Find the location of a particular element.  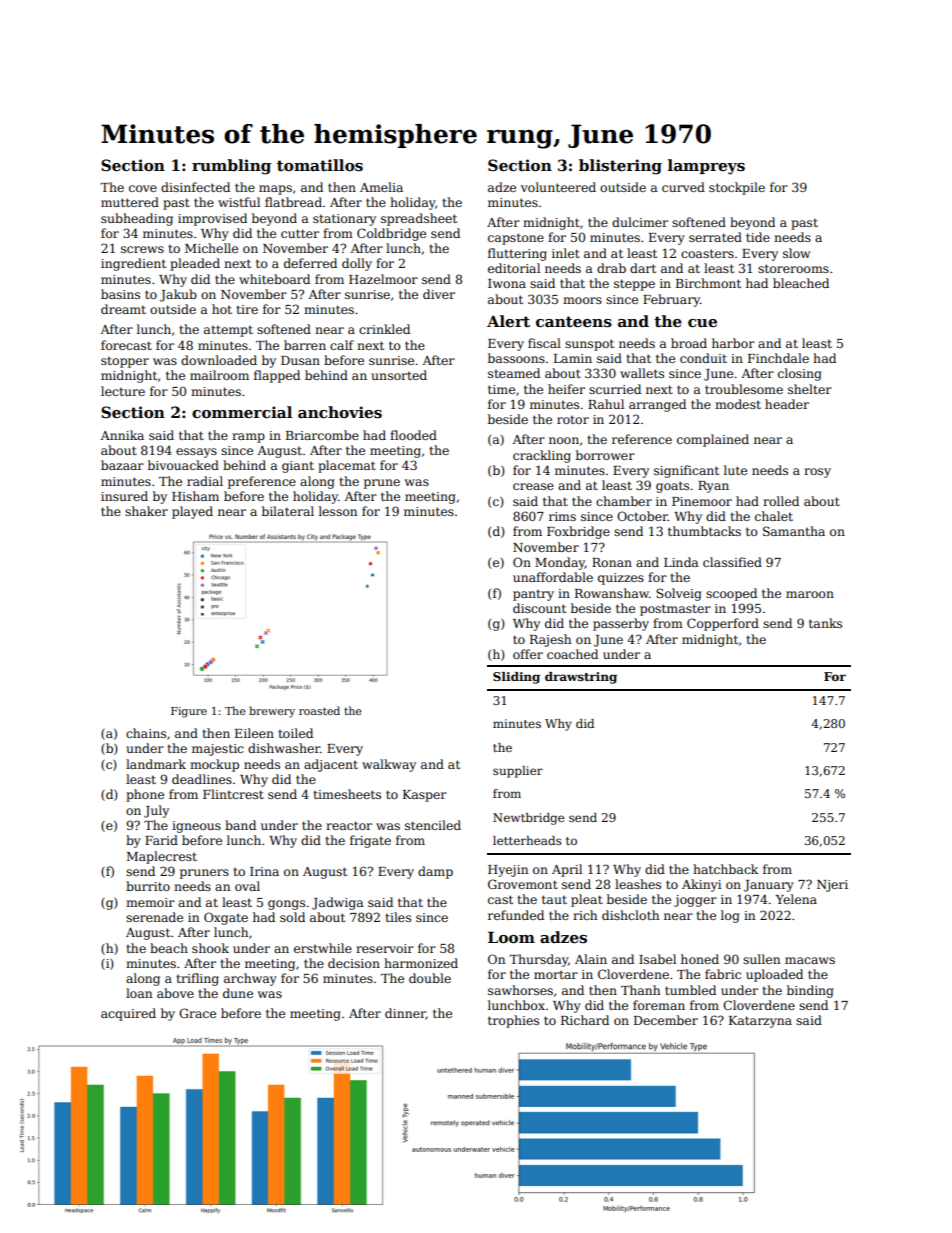

flatbread is located at coordinates (293, 202).
